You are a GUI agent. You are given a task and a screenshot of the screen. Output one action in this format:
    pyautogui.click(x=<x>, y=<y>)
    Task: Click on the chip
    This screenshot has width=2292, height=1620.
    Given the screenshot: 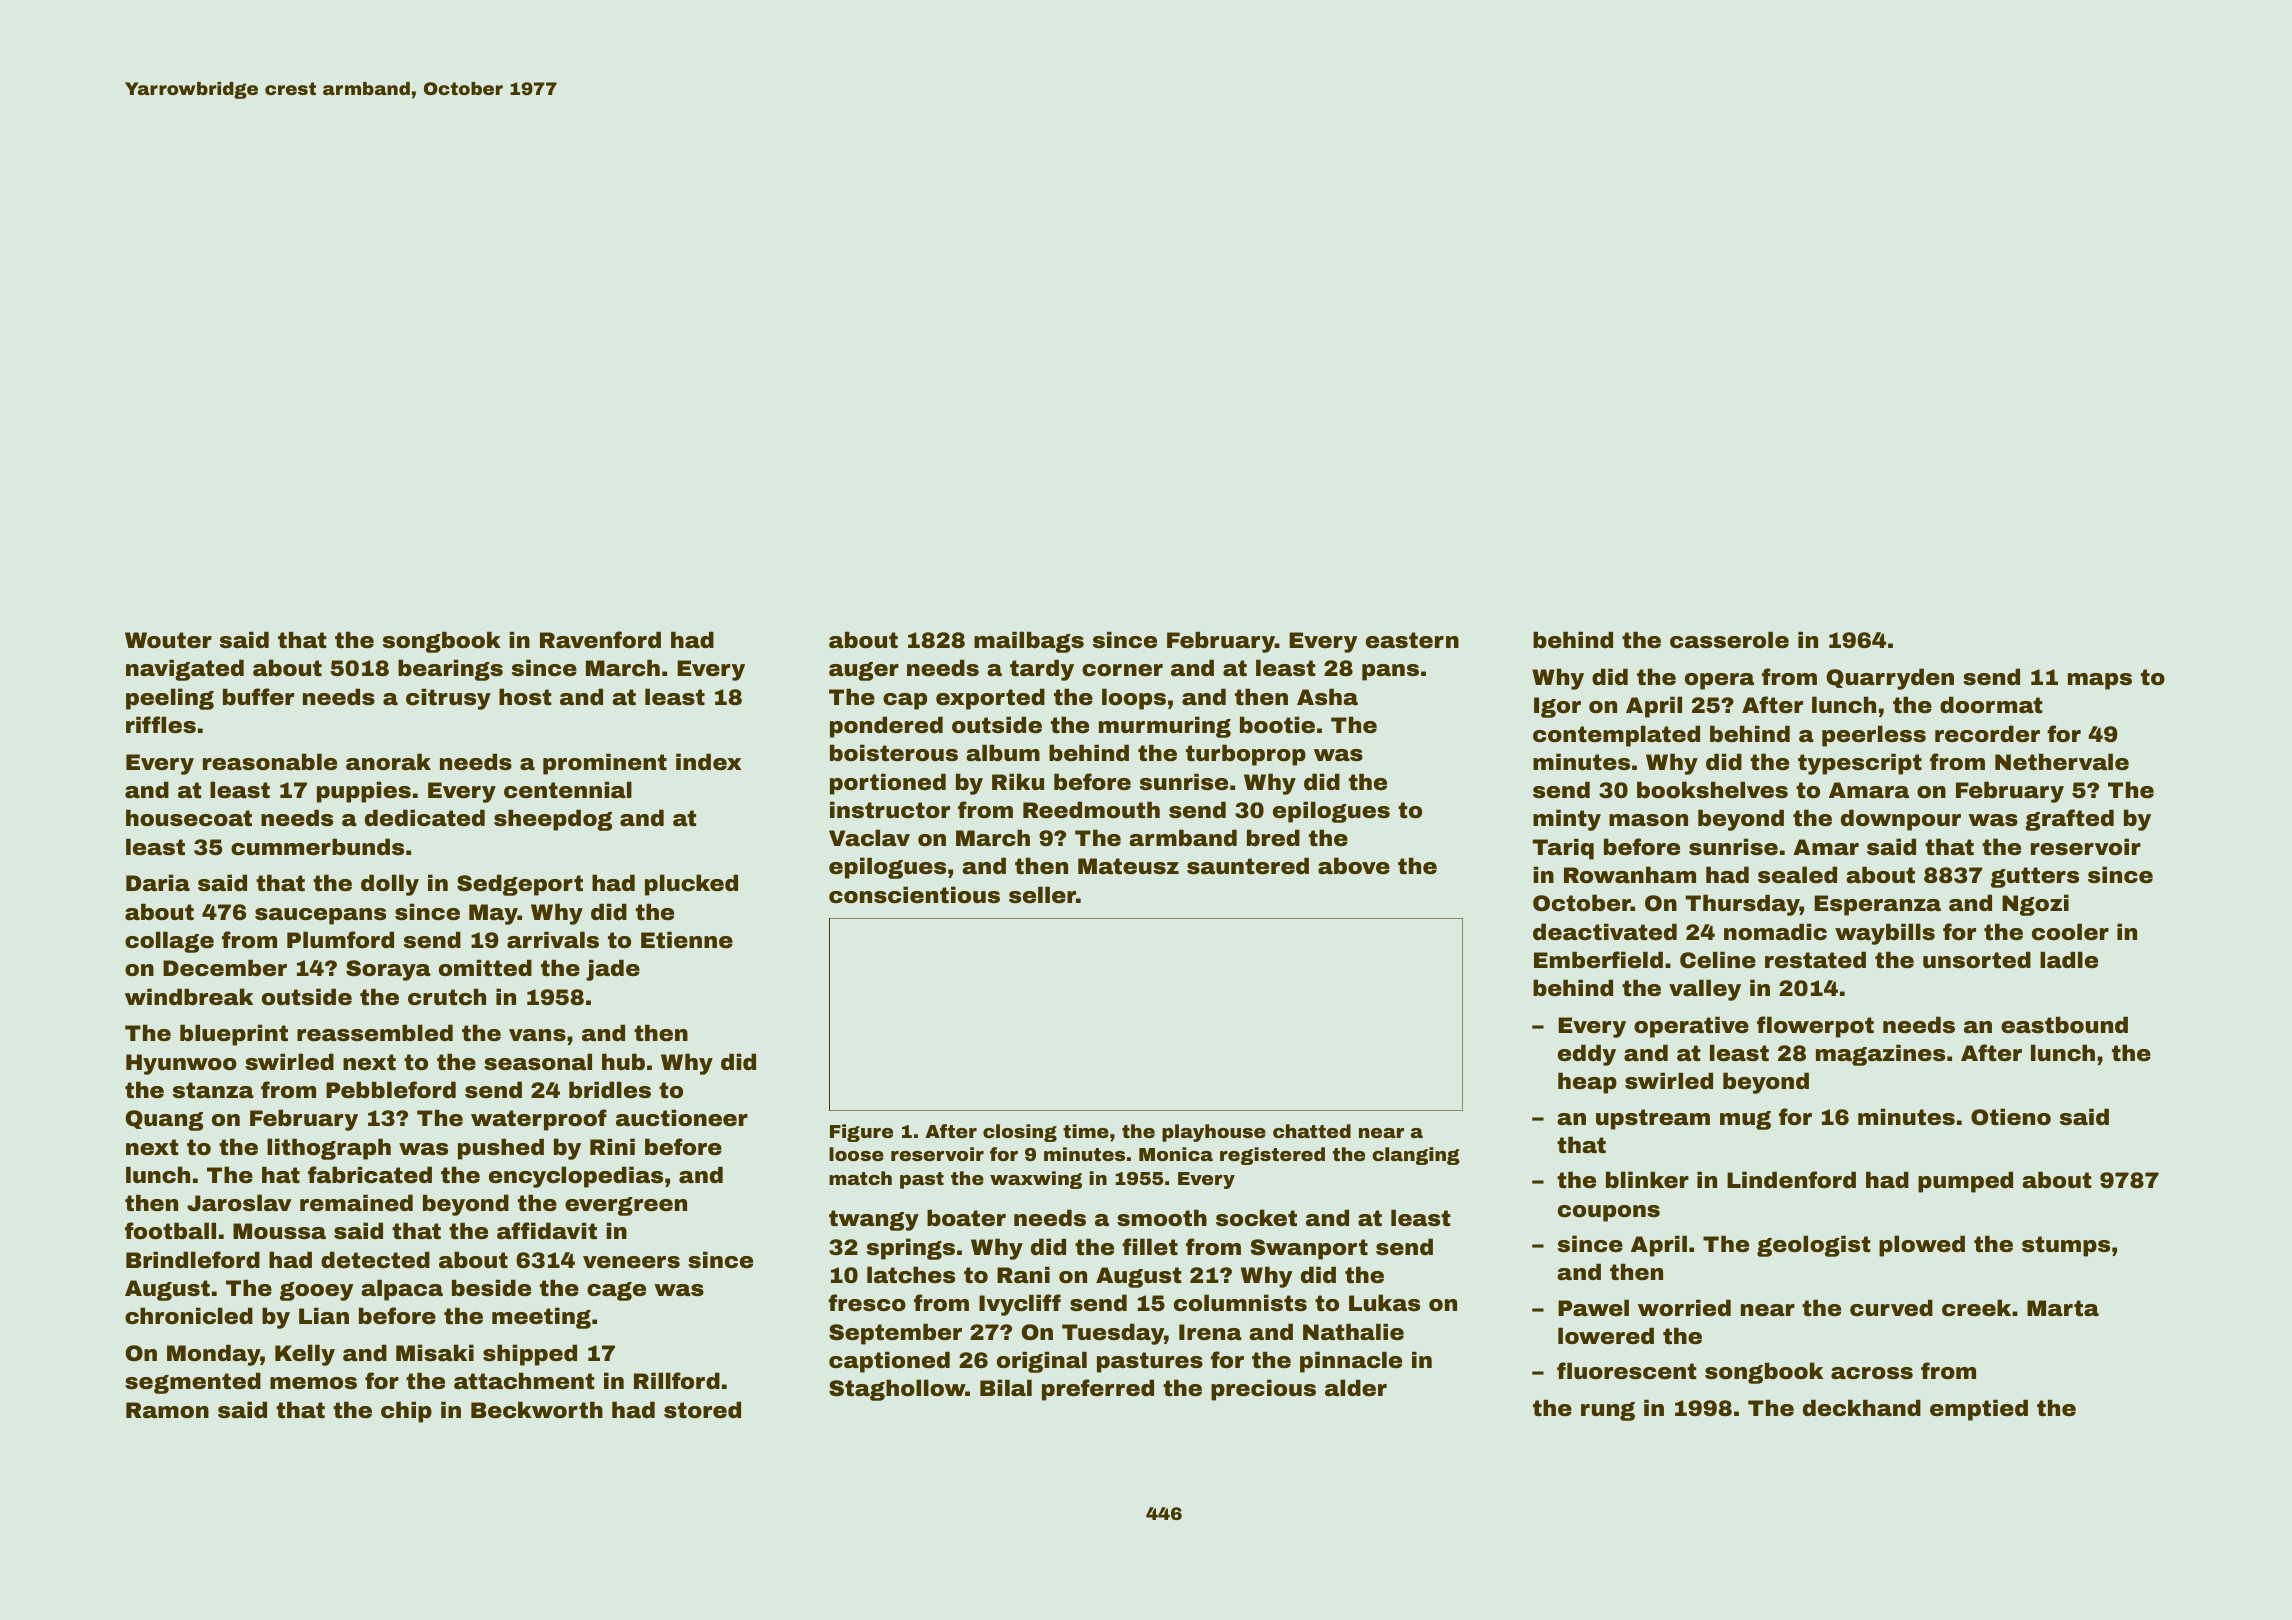 What is the action you would take?
    pyautogui.click(x=406, y=1412)
